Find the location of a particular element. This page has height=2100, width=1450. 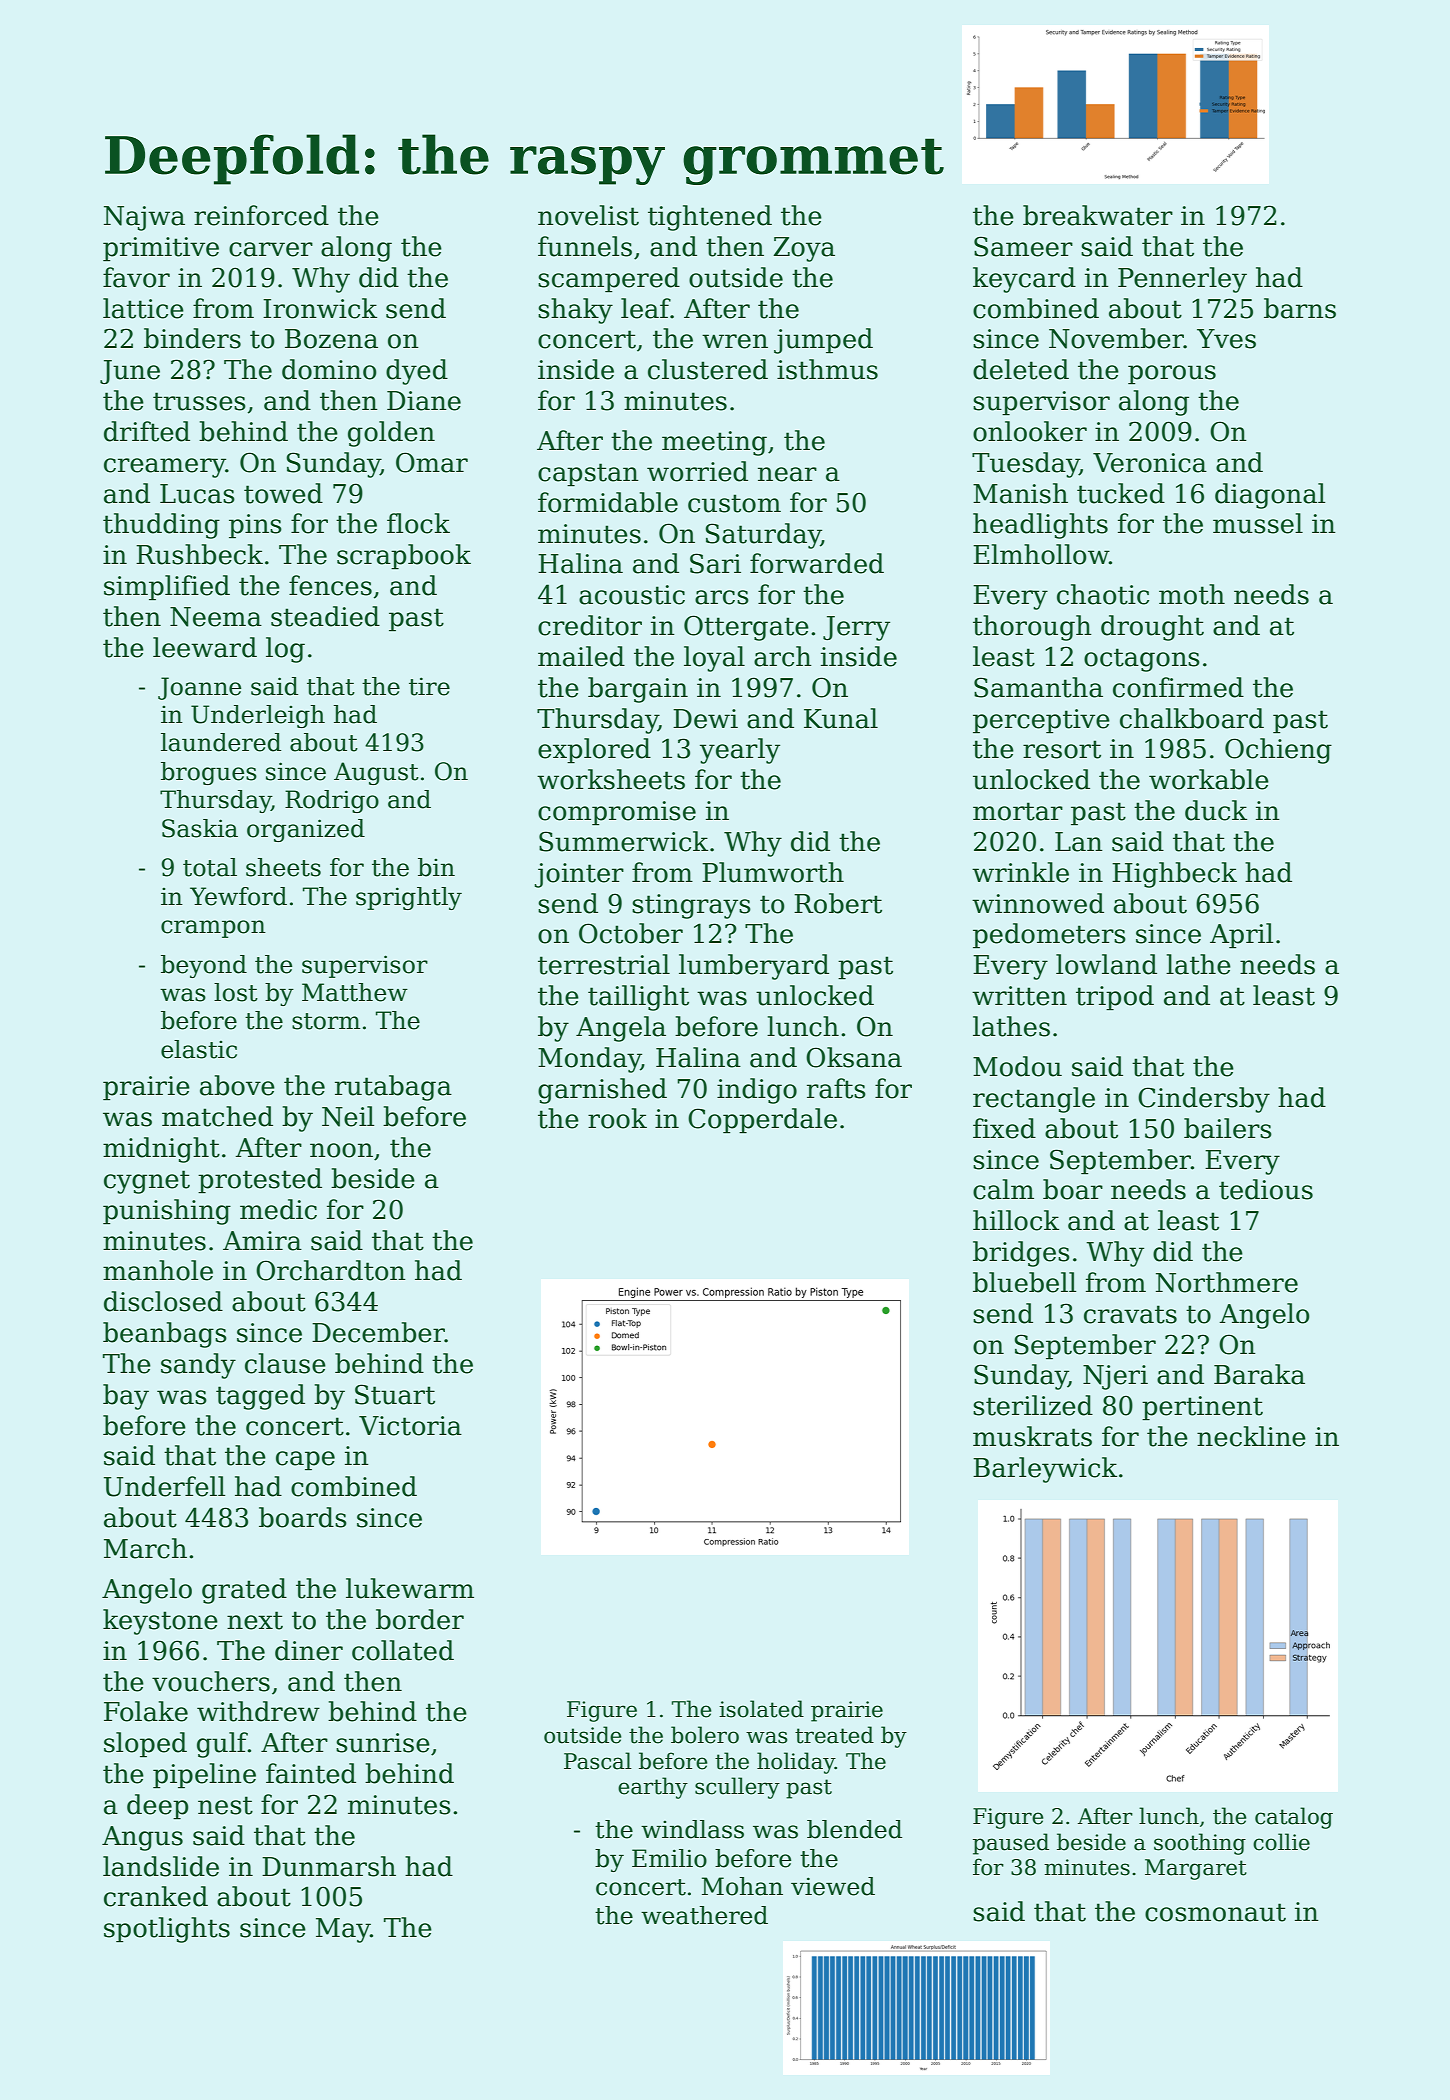

Neil is located at coordinates (348, 1116).
